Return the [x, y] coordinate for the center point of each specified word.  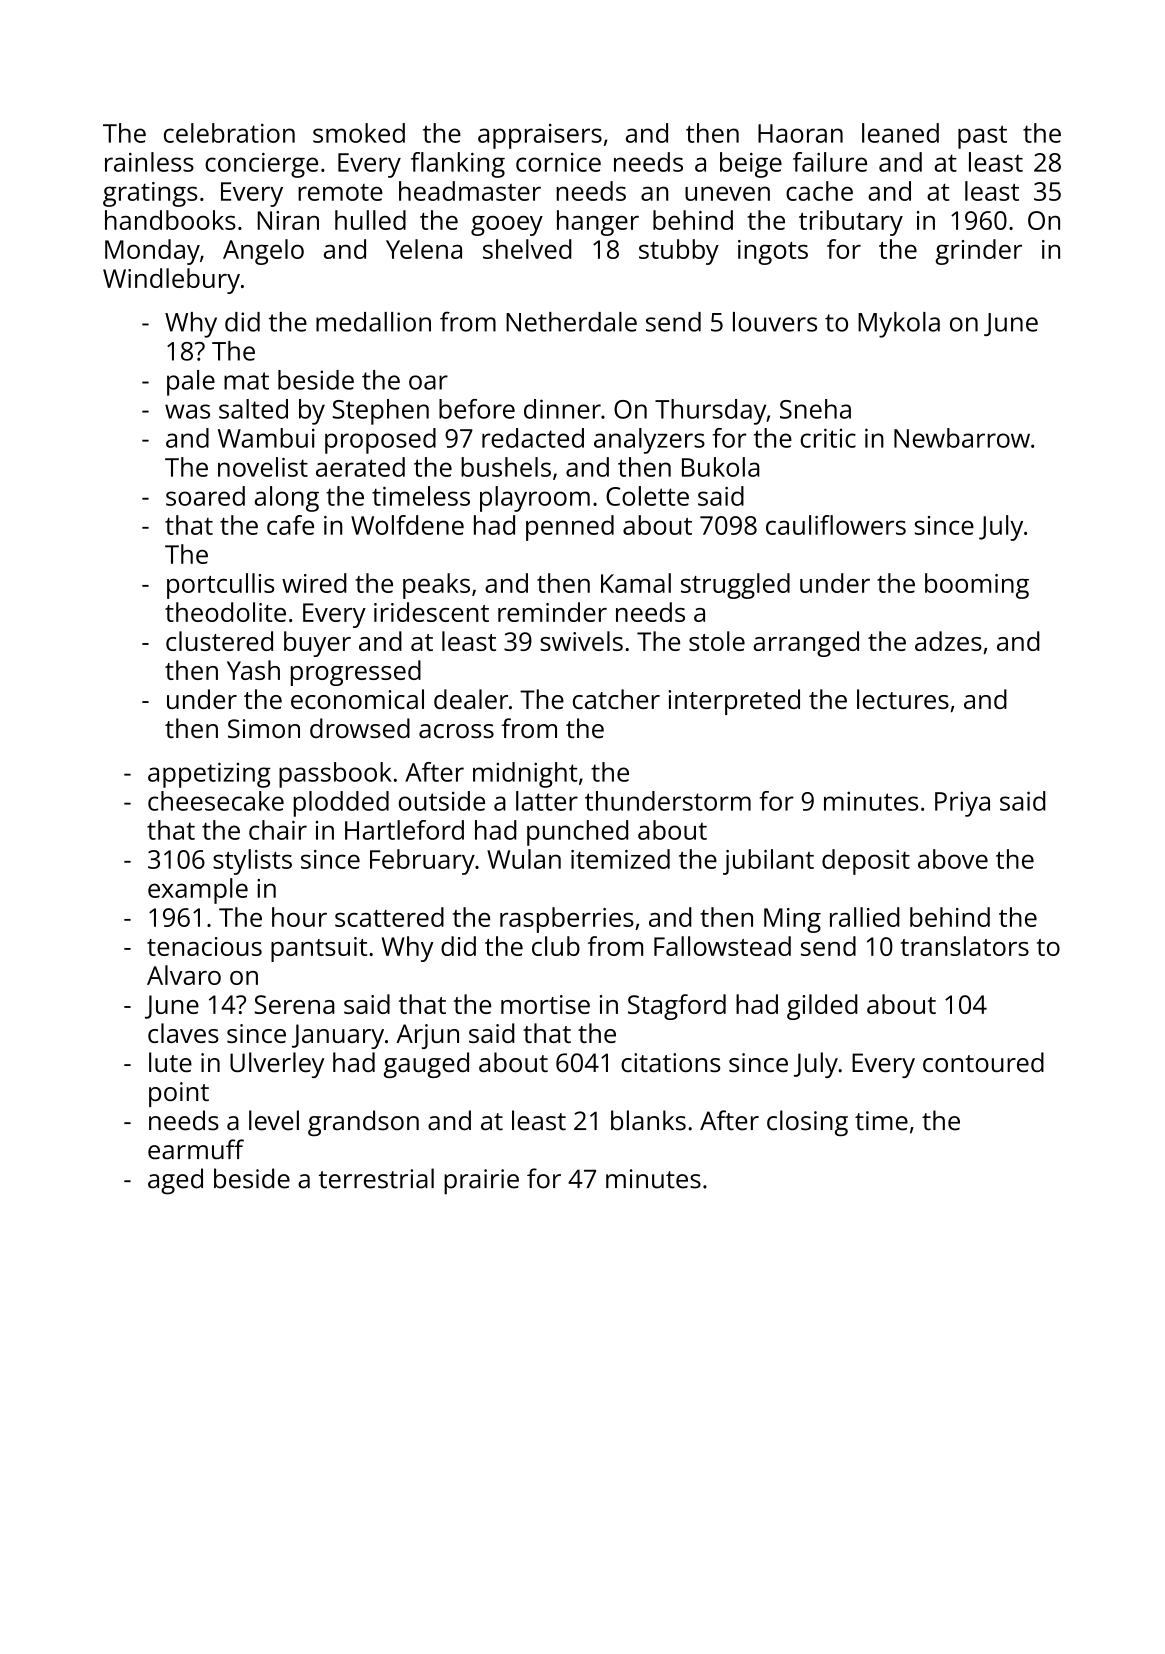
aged [175, 1181]
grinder [978, 252]
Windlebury [171, 281]
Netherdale [571, 322]
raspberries [567, 920]
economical [357, 699]
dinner [562, 409]
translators [965, 946]
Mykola [899, 325]
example [198, 891]
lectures [903, 699]
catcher [616, 699]
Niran [288, 220]
